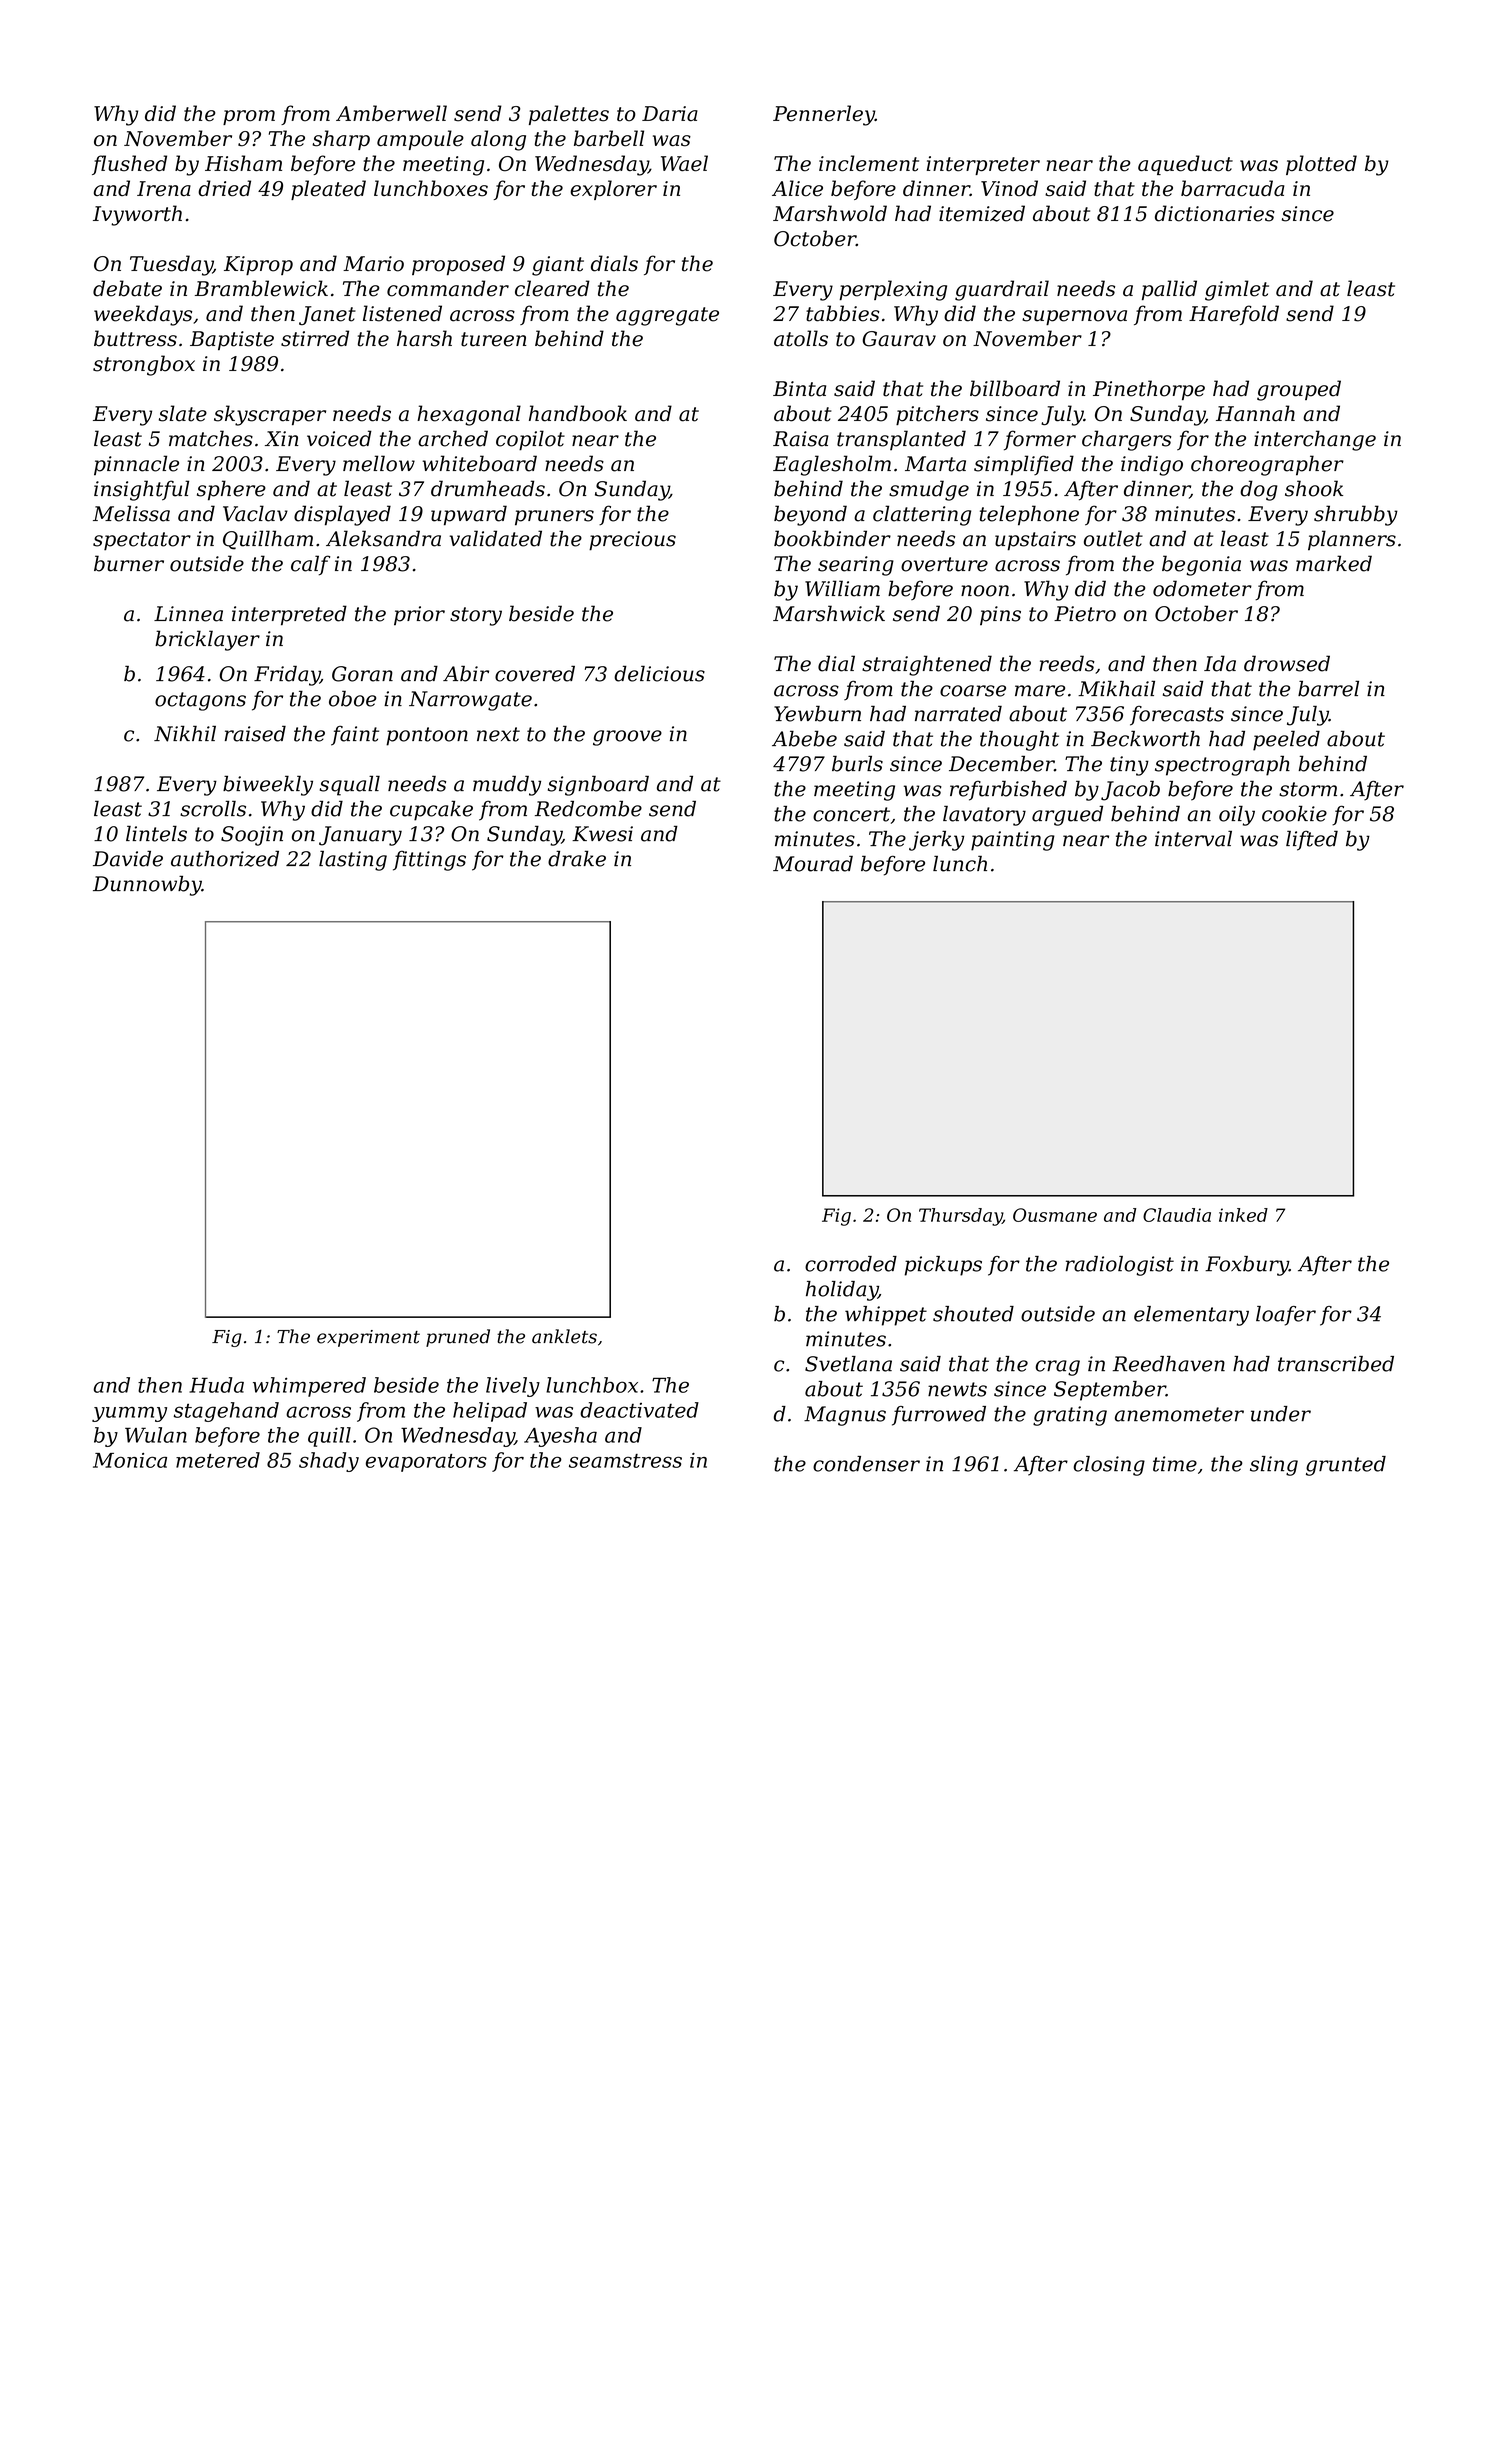 This screenshot has height=2464, width=1496. What do you see at coordinates (1336, 1364) in the screenshot?
I see `transcribed` at bounding box center [1336, 1364].
